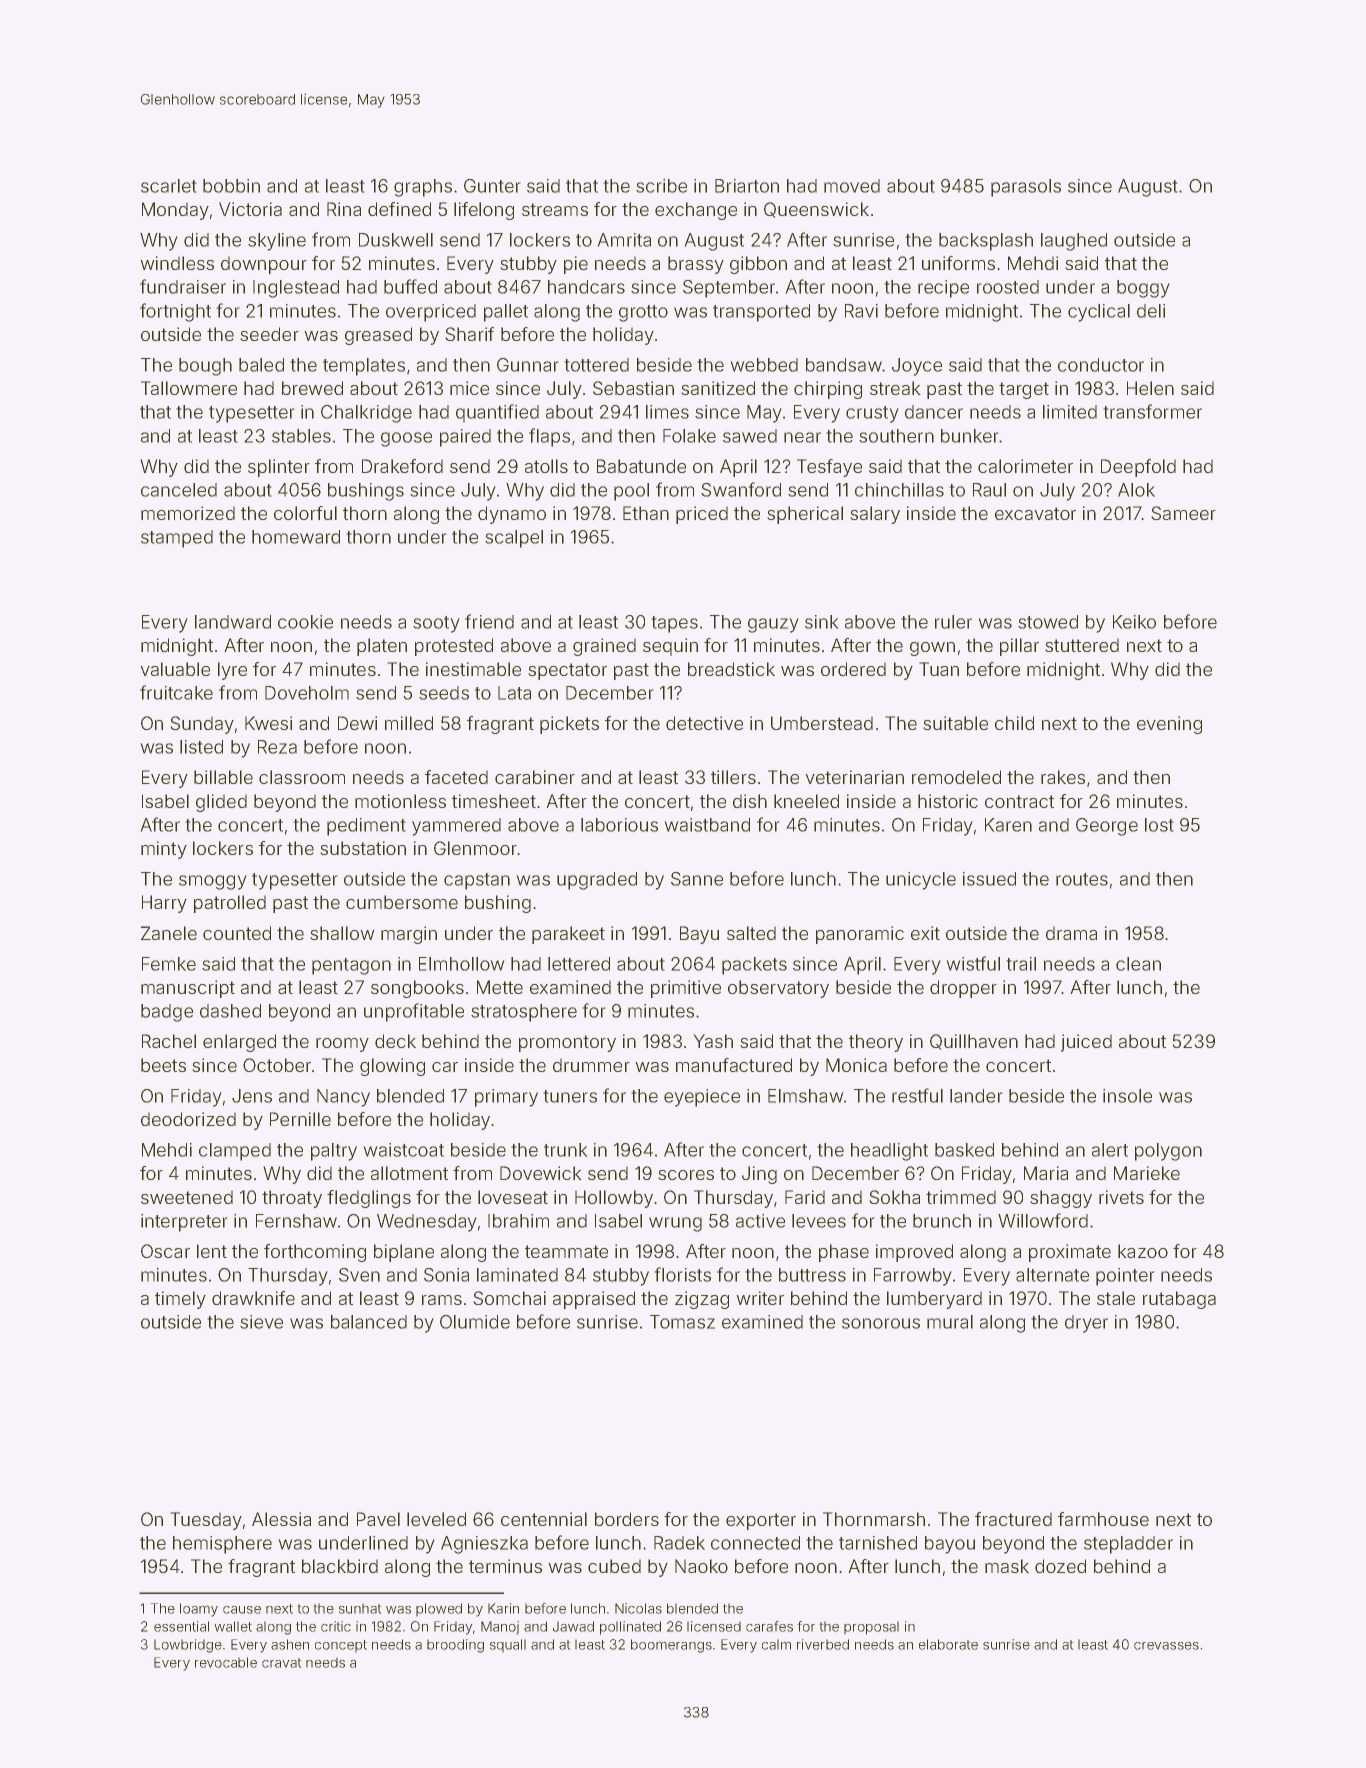  I want to click on scalpel, so click(514, 539).
